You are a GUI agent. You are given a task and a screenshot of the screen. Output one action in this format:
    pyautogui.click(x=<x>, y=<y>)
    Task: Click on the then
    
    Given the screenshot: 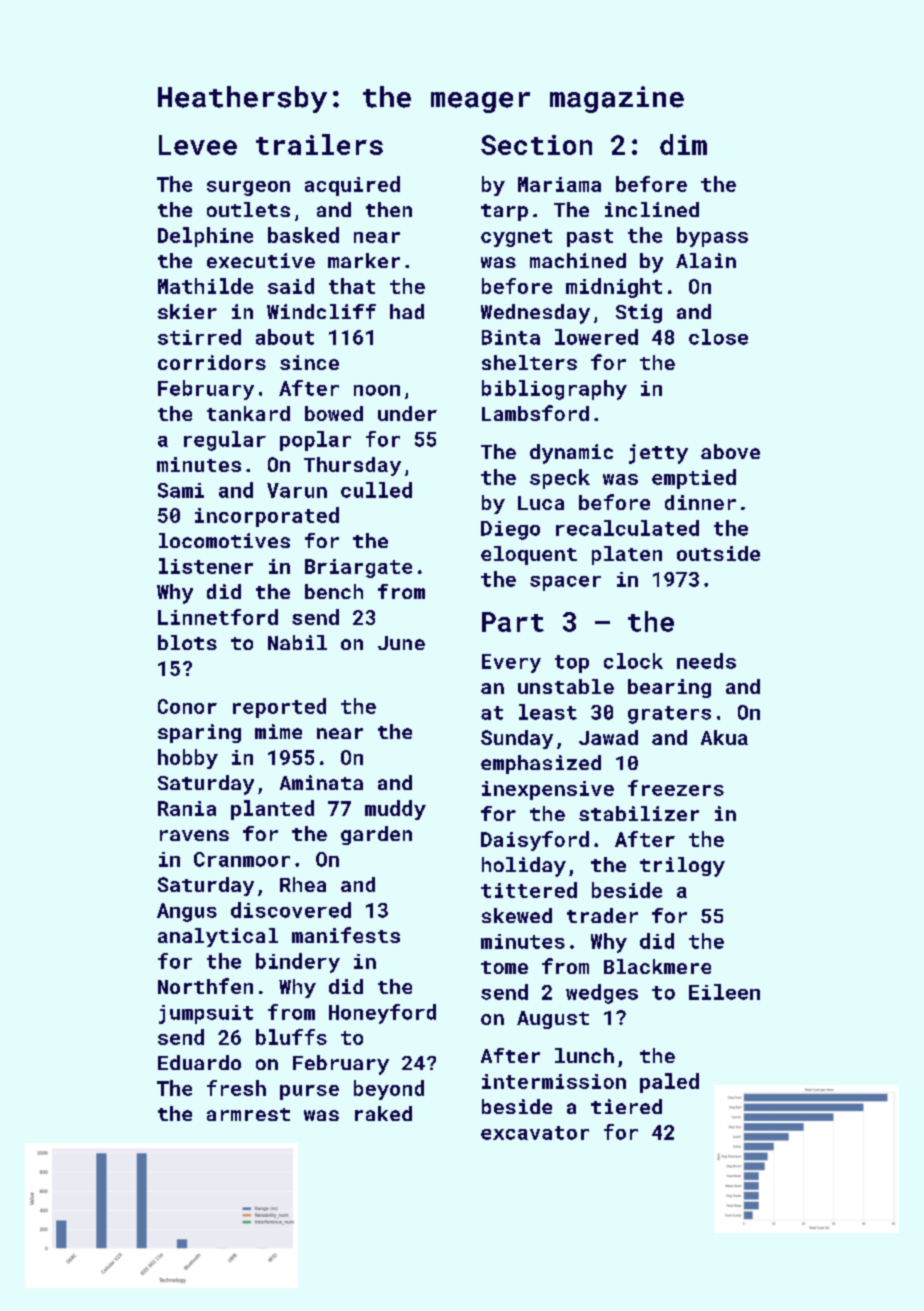 What is the action you would take?
    pyautogui.click(x=389, y=209)
